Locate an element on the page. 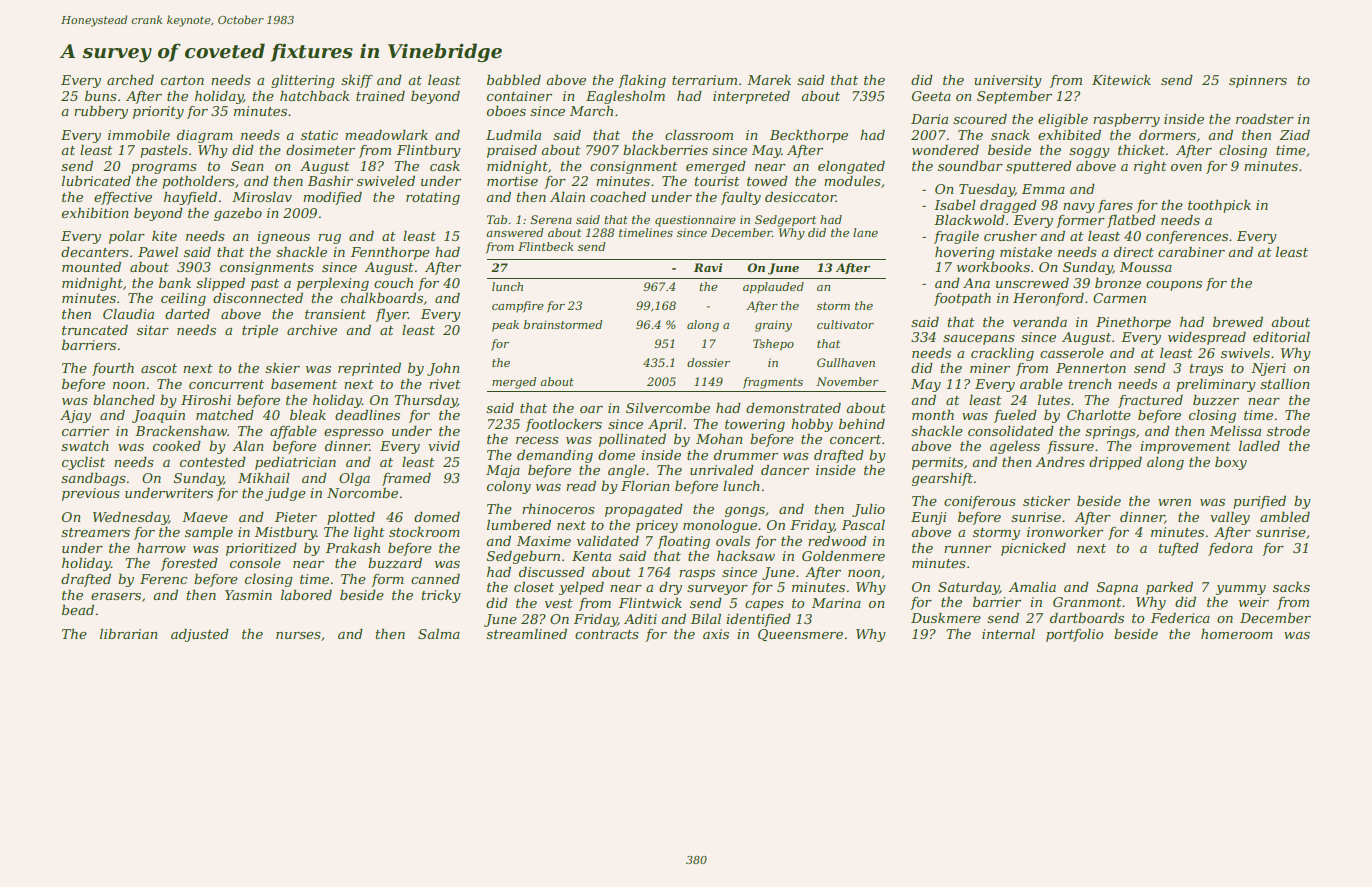 This page has width=1372, height=887. arched is located at coordinates (130, 80).
